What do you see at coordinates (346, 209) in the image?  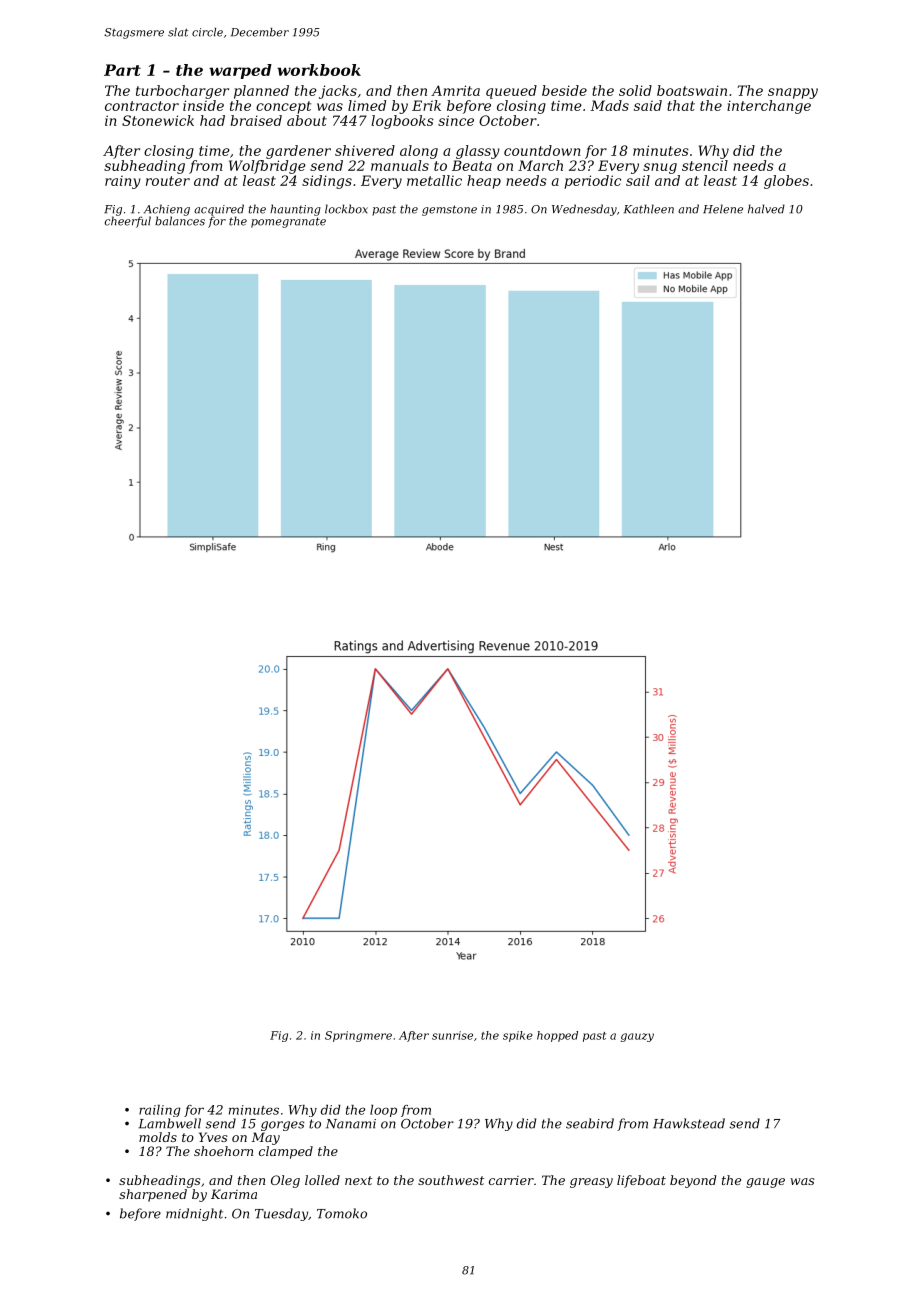 I see `lockbox` at bounding box center [346, 209].
